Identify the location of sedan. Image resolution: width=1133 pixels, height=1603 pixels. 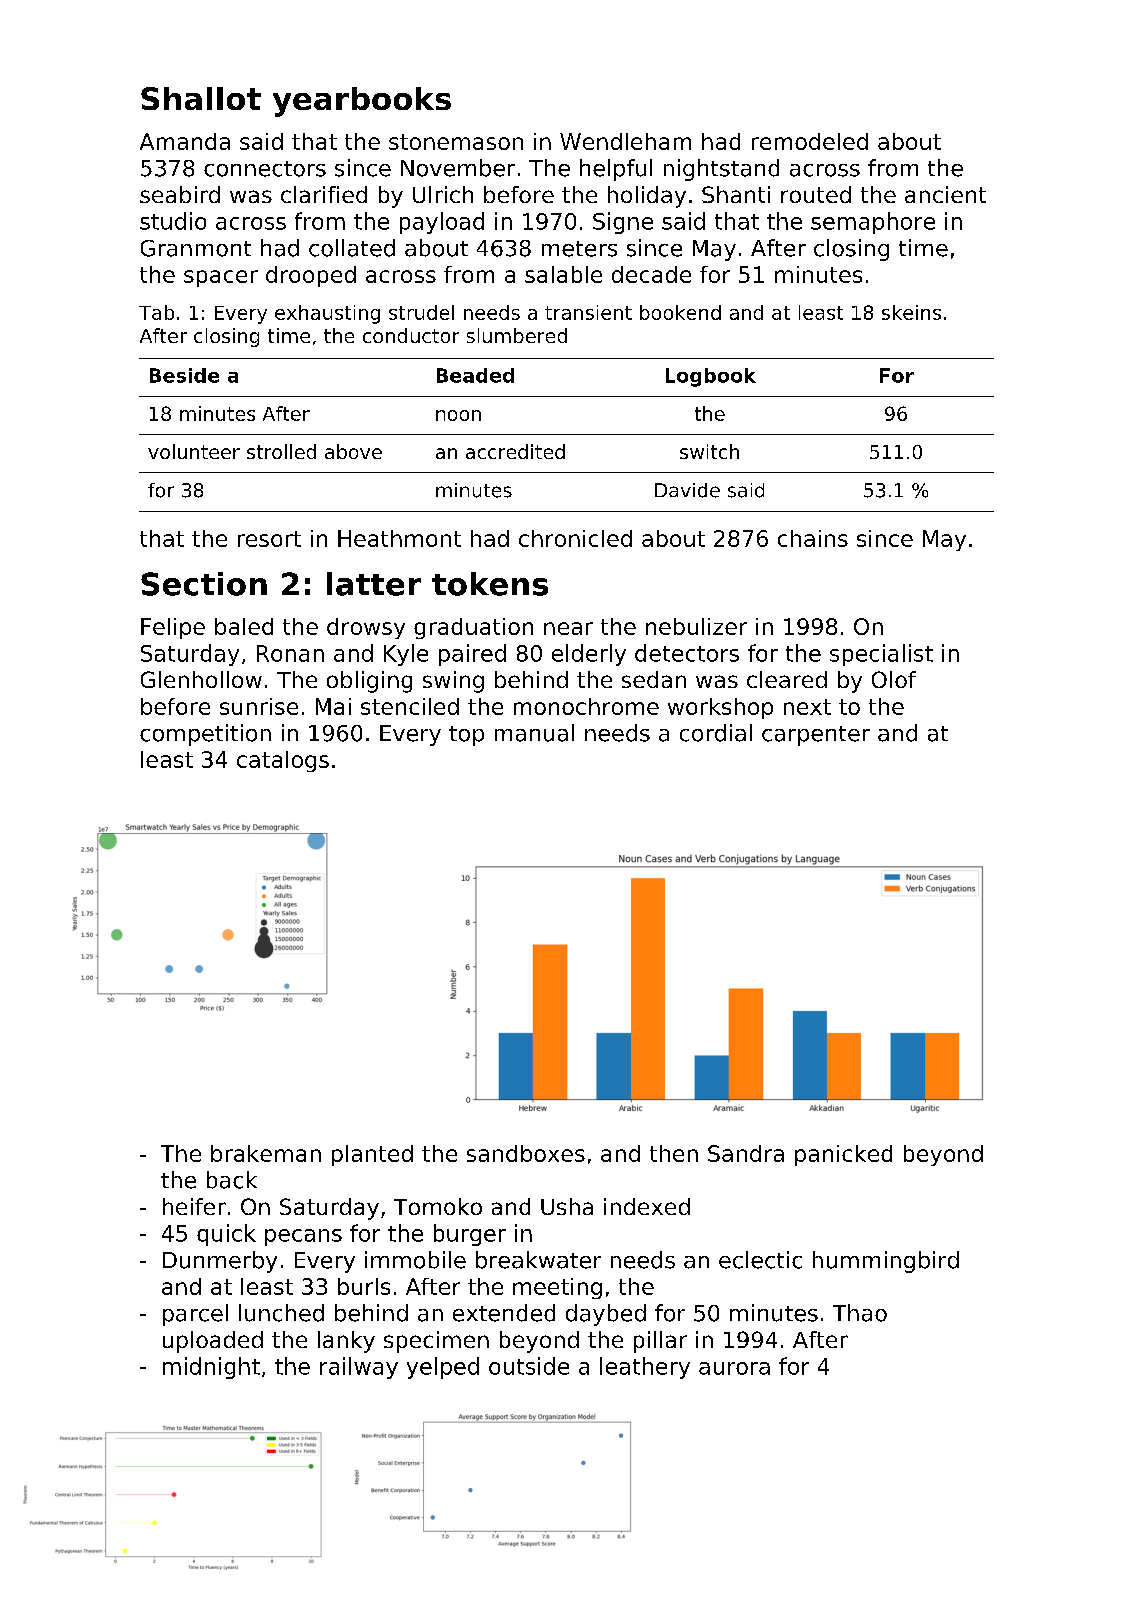
(654, 679).
